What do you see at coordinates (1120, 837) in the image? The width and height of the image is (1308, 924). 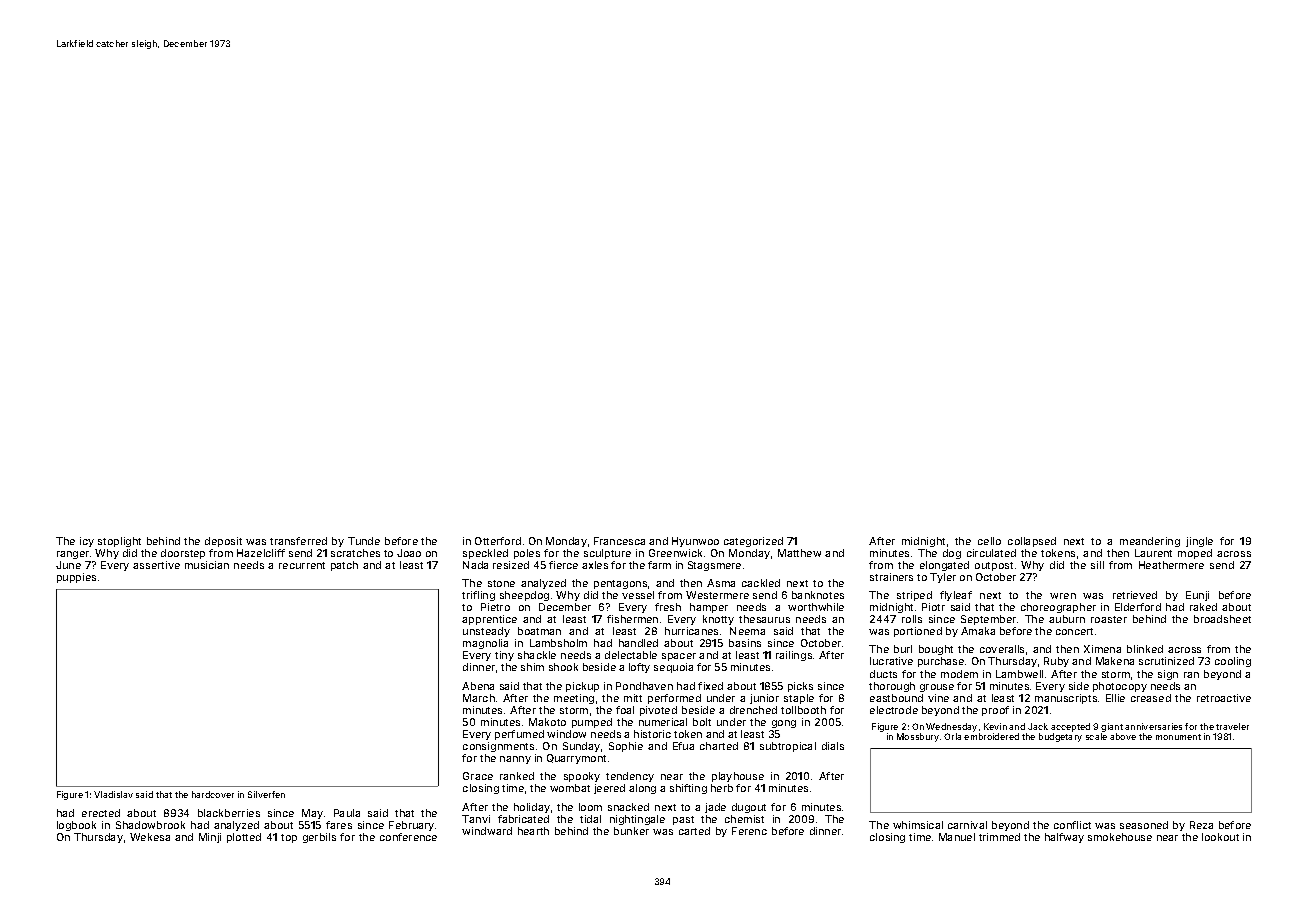 I see `smokehouse` at bounding box center [1120, 837].
